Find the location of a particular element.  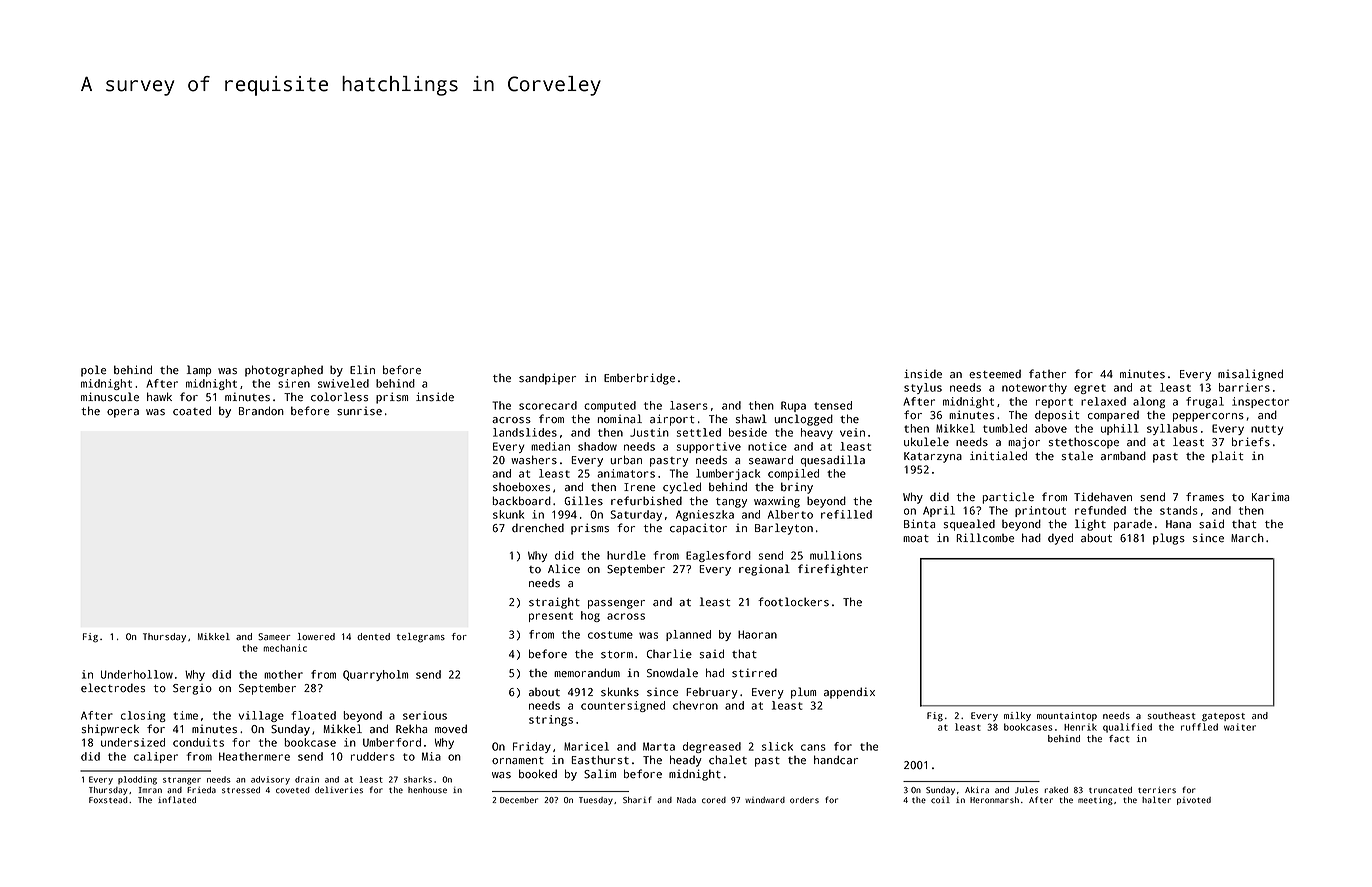

pivoted is located at coordinates (1194, 801).
